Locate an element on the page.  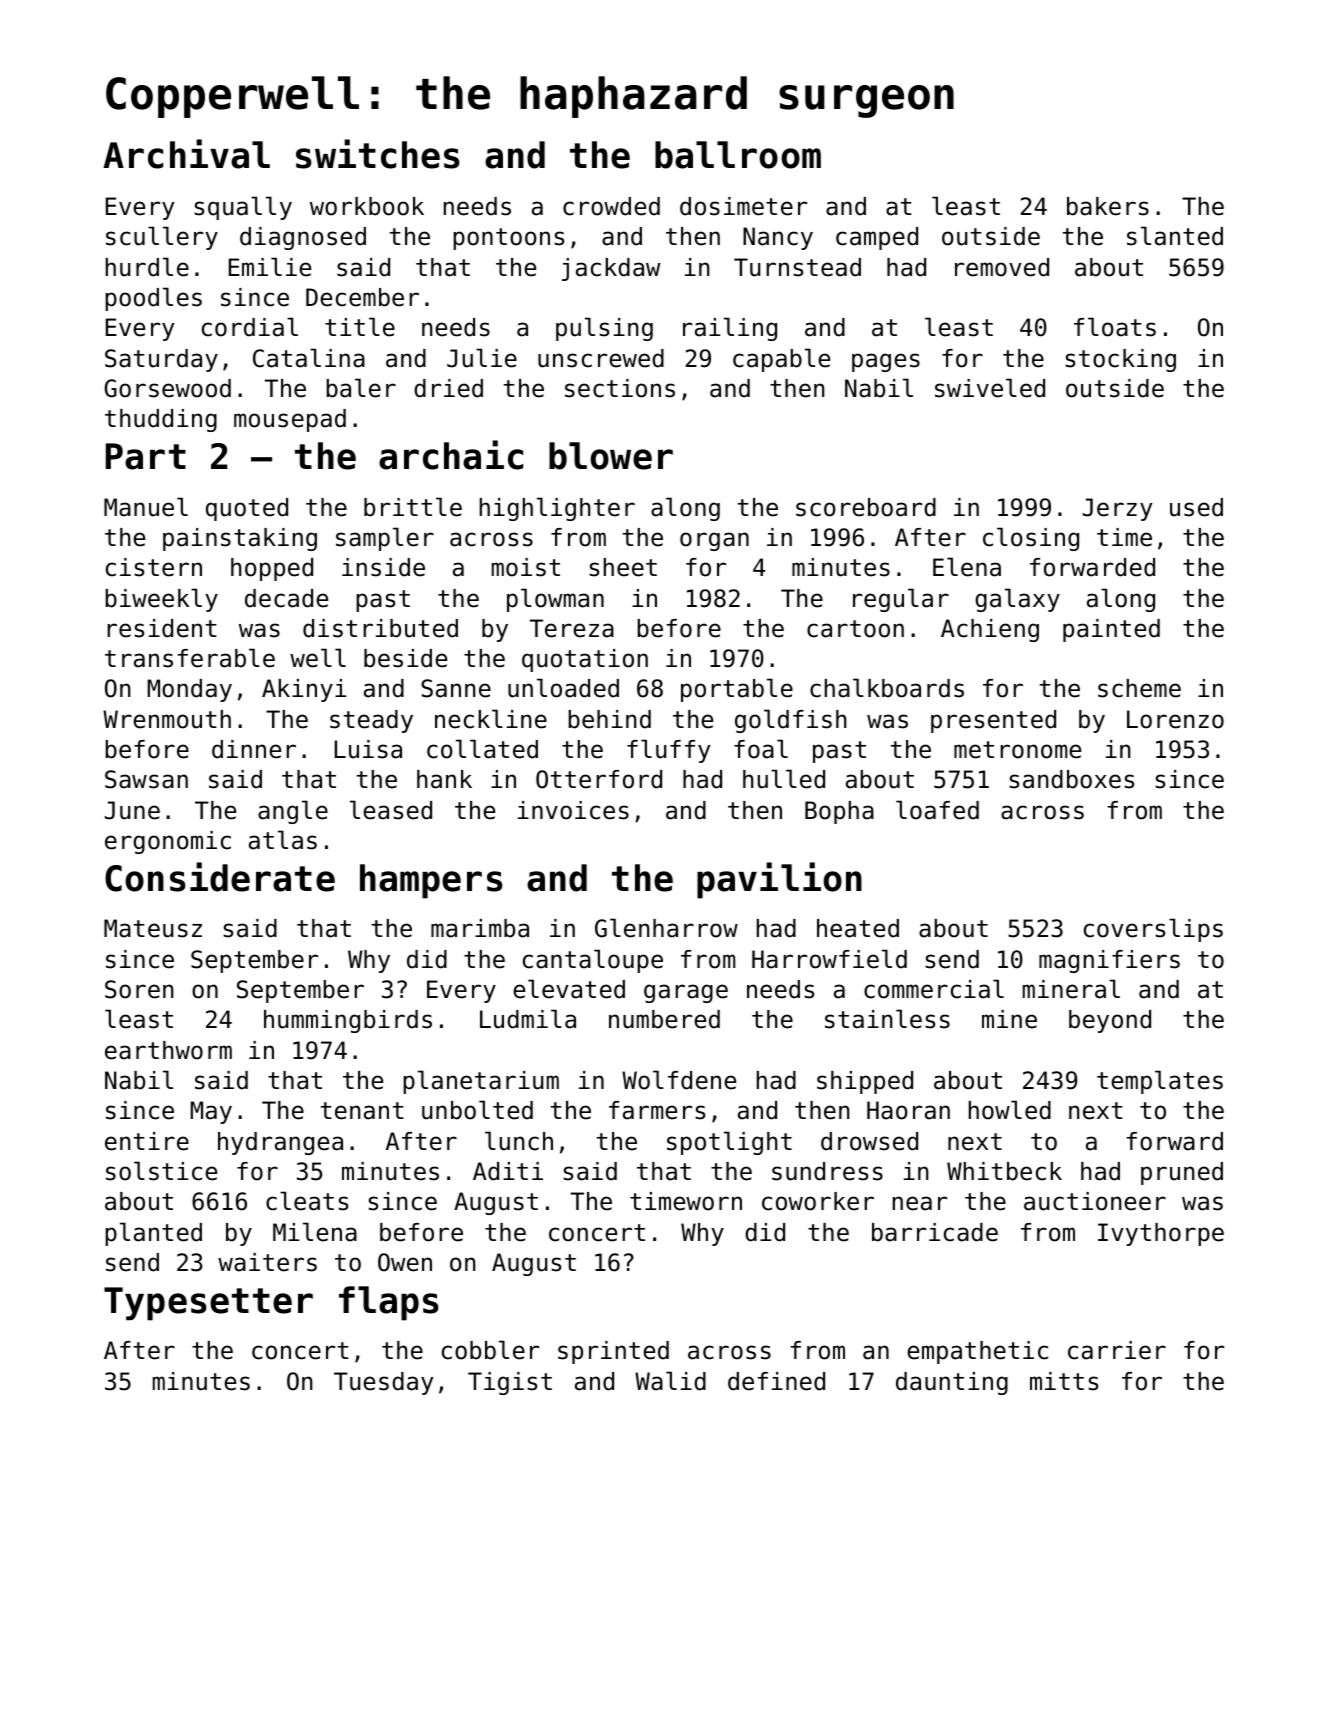
stainless is located at coordinates (887, 1019).
